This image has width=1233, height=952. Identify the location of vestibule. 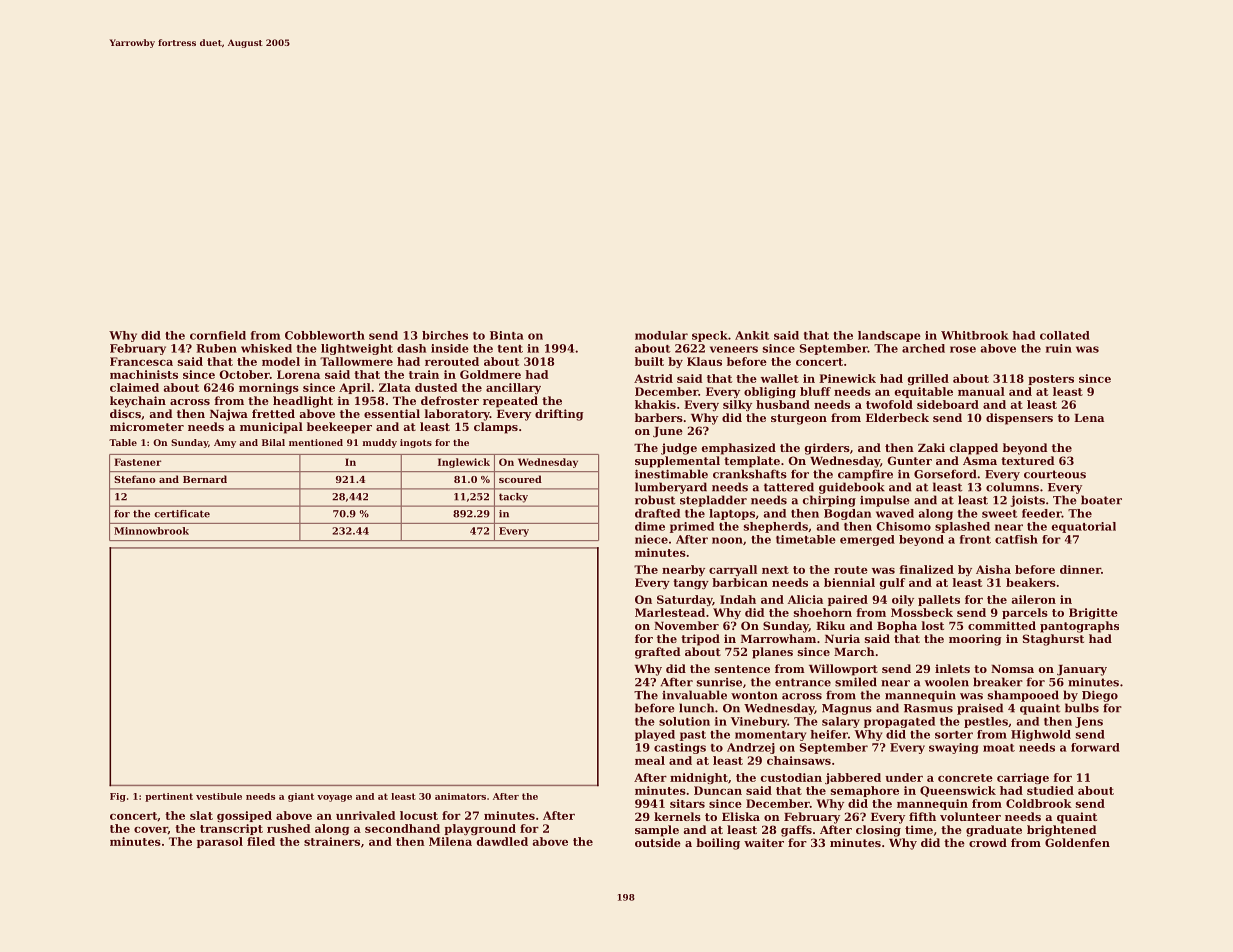
(219, 796).
